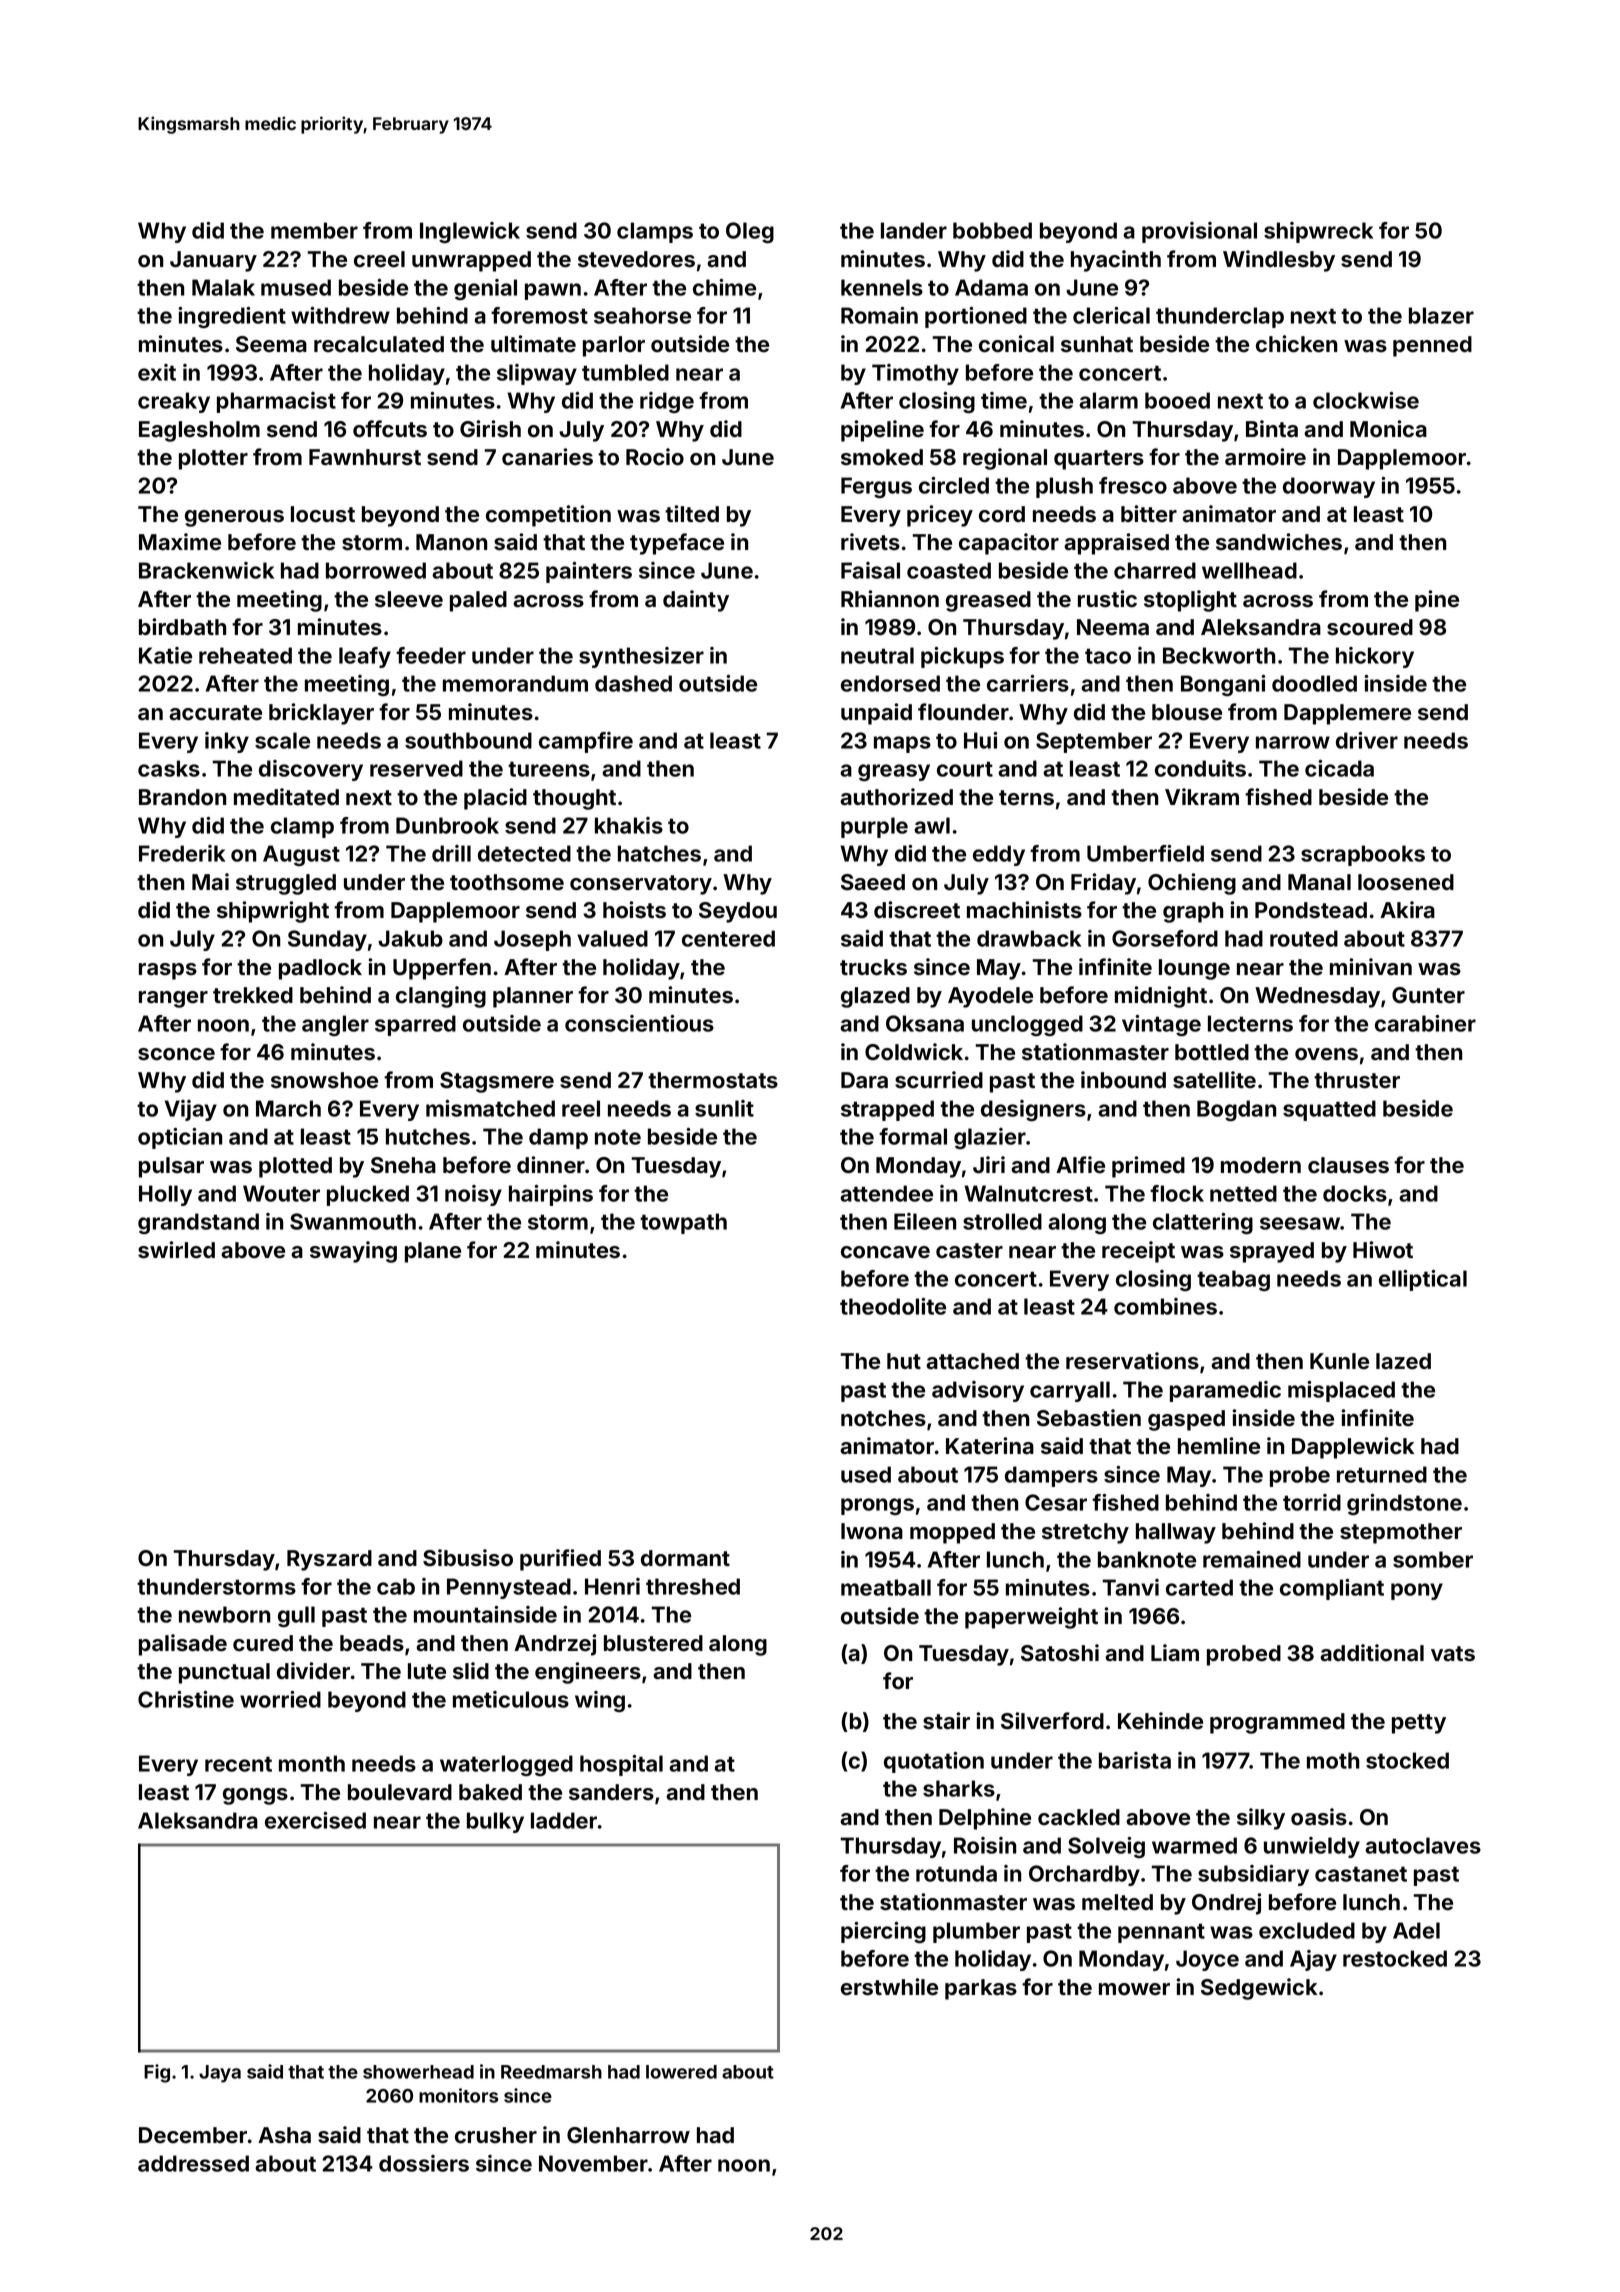  Describe the element at coordinates (914, 1052) in the image. I see `Coldwick` at that location.
